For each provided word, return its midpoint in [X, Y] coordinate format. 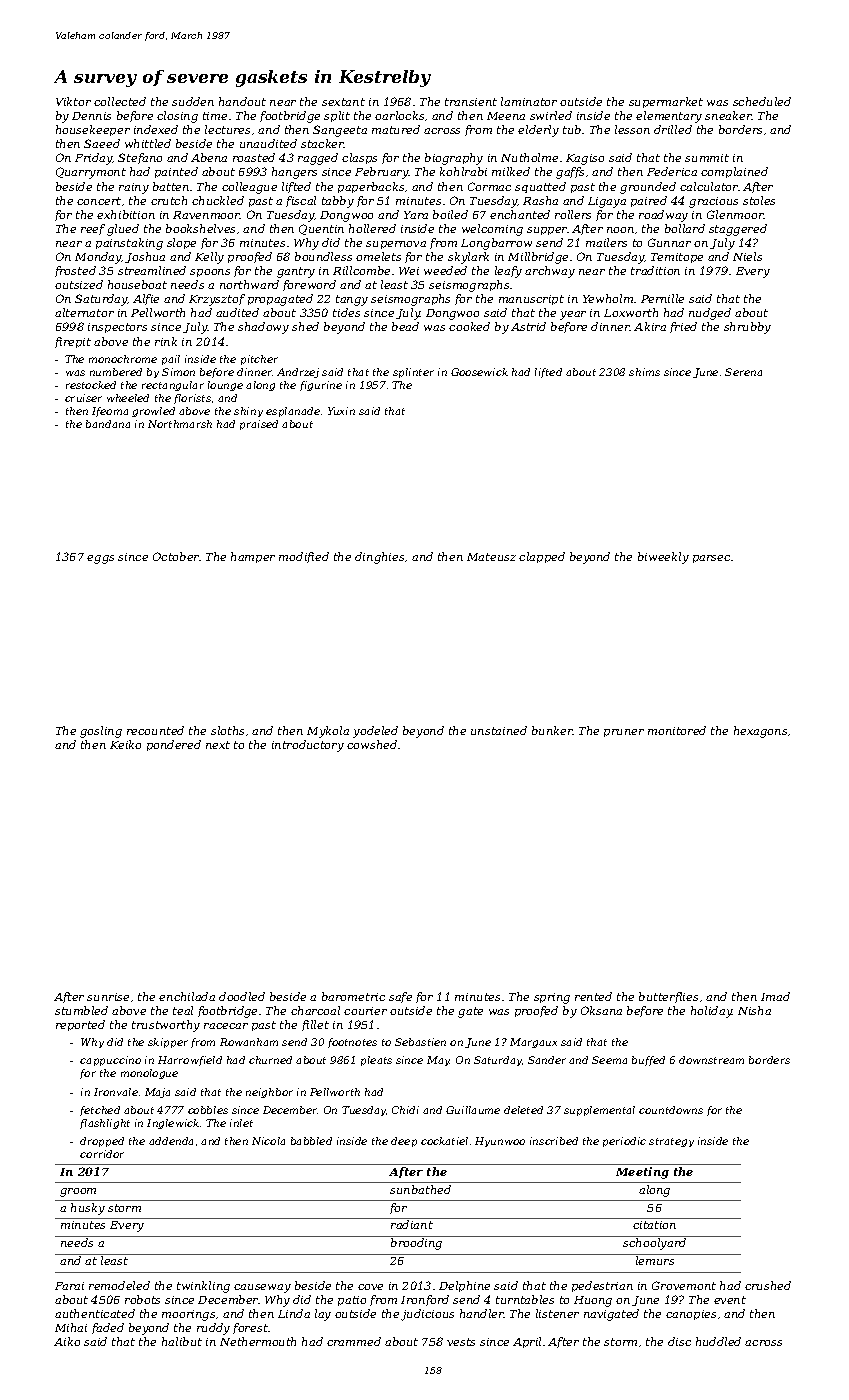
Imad [775, 996]
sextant [343, 102]
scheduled [762, 101]
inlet [241, 1123]
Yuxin [341, 411]
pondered [174, 745]
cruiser [83, 398]
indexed [156, 129]
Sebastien [420, 1042]
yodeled [375, 732]
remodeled [119, 1285]
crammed [354, 1341]
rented [593, 996]
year [573, 315]
